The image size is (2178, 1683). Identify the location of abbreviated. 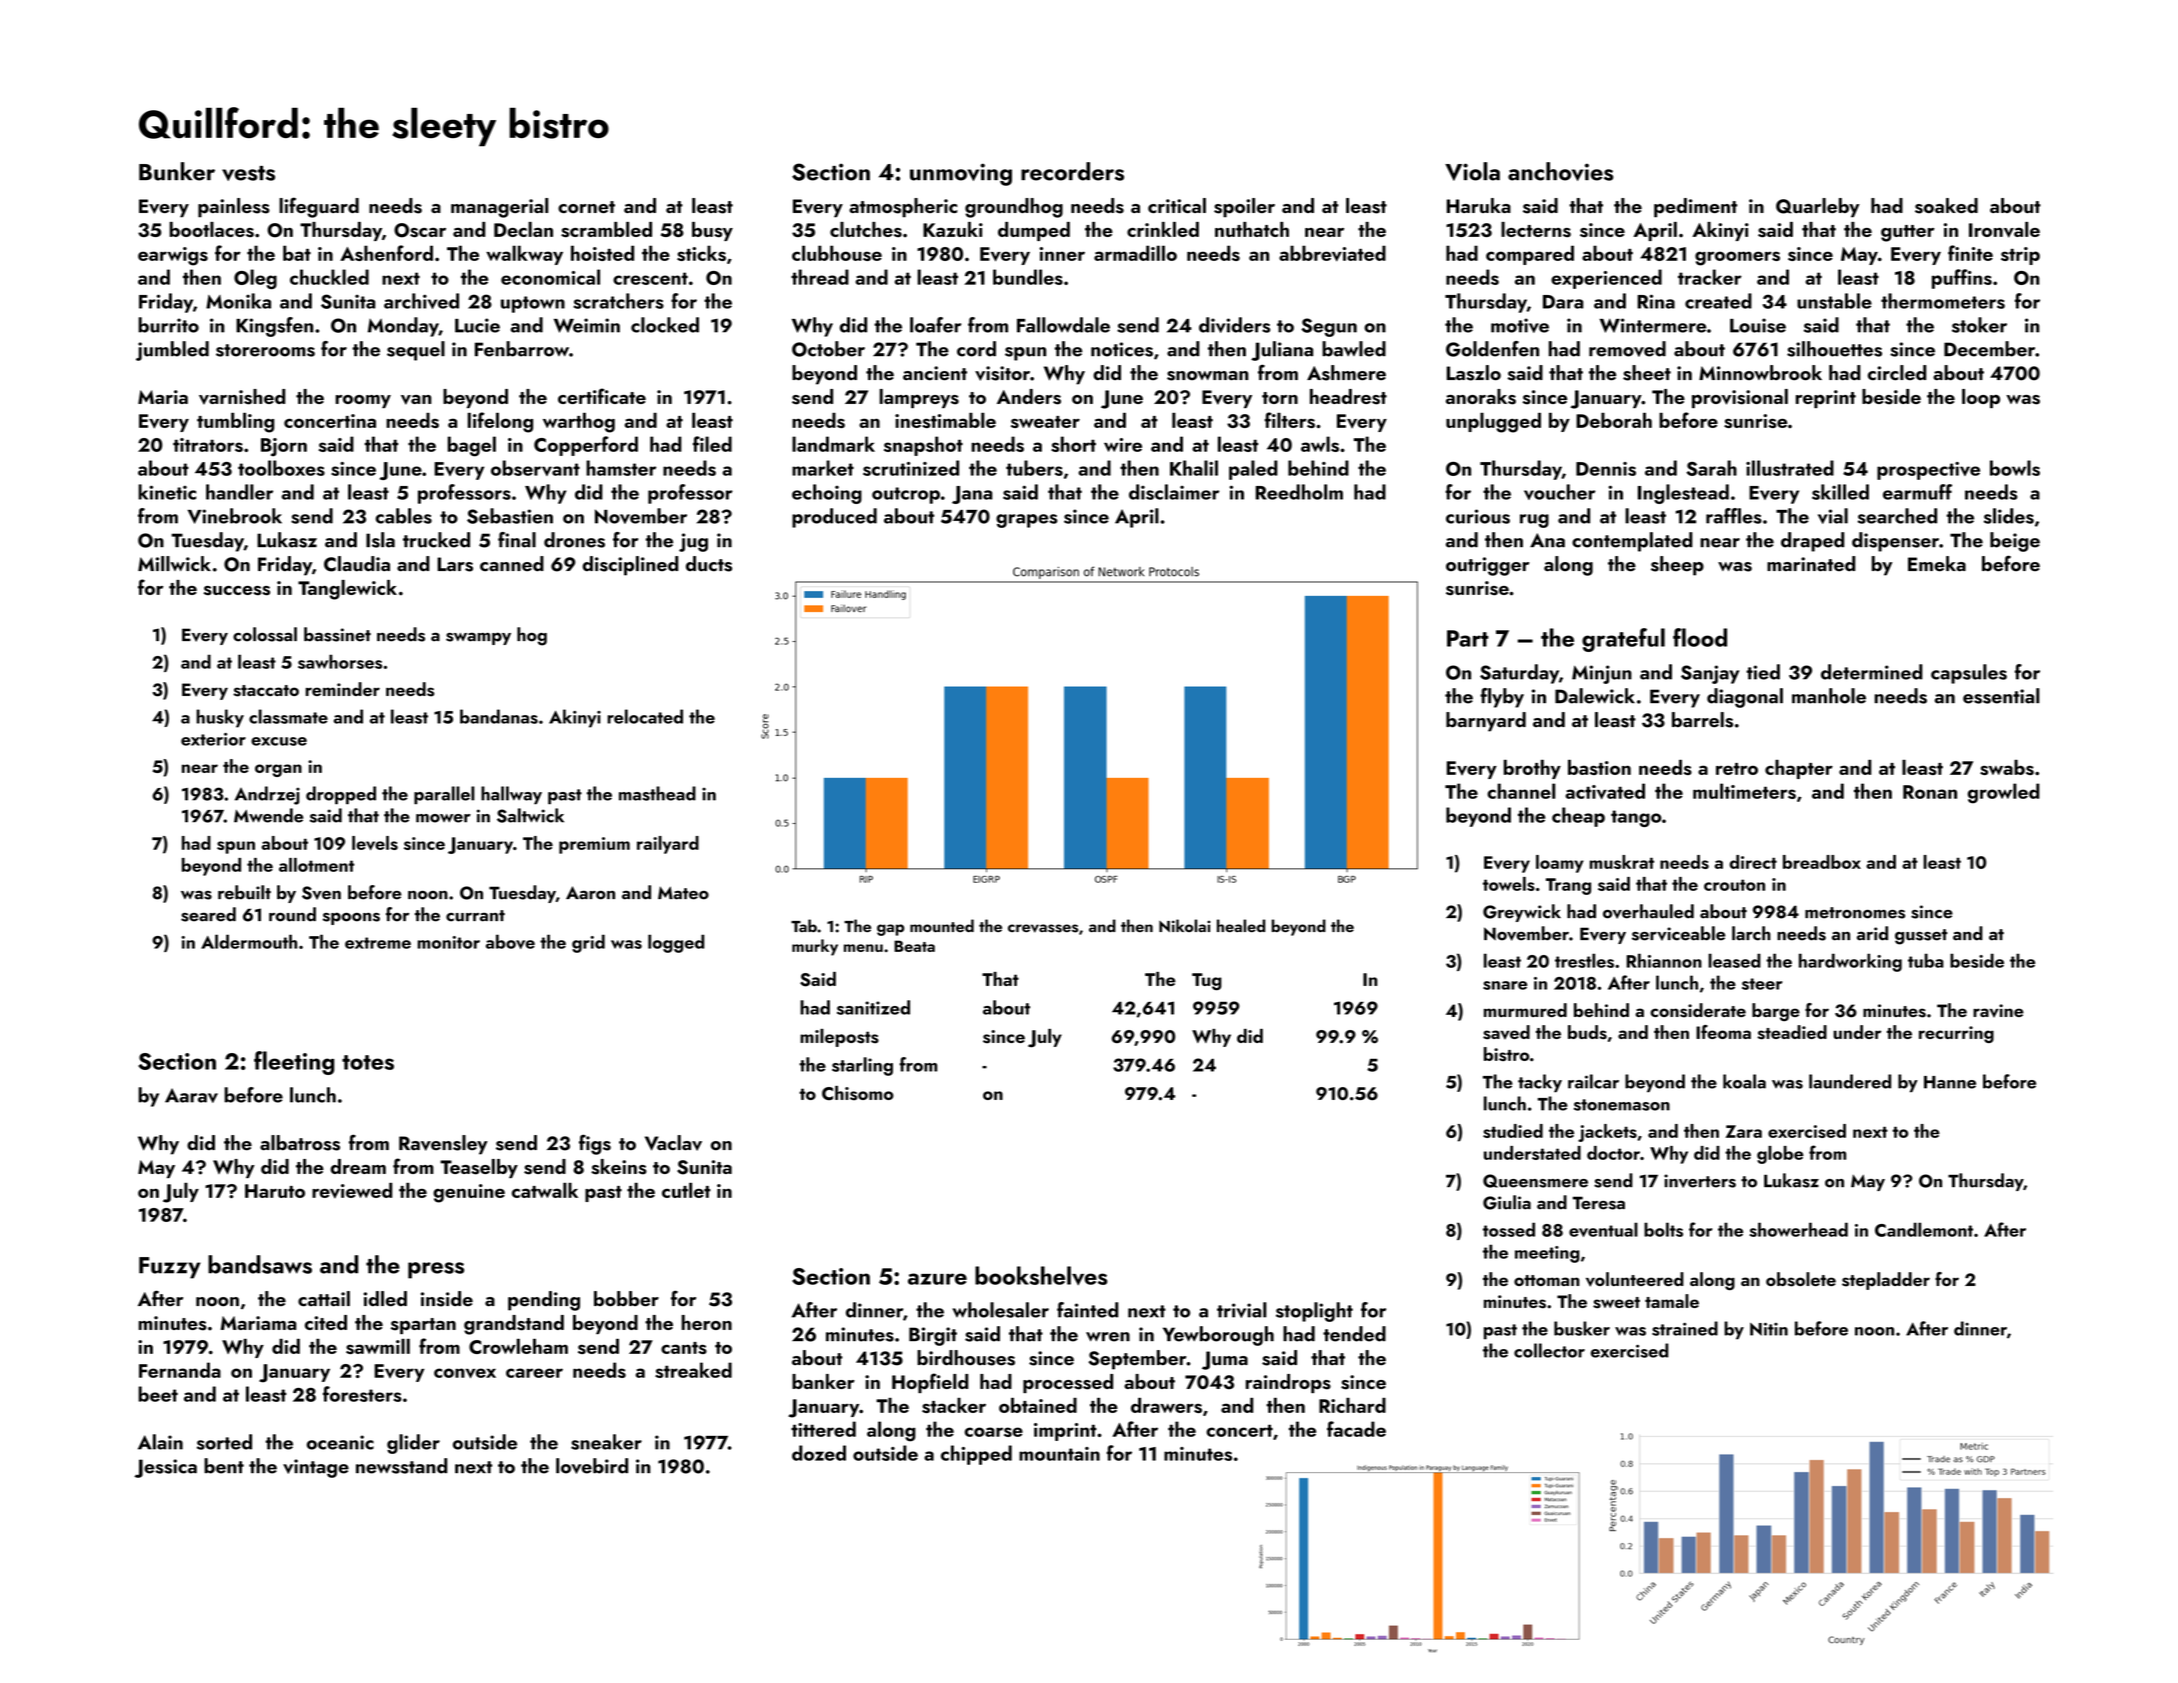
(1332, 253).
